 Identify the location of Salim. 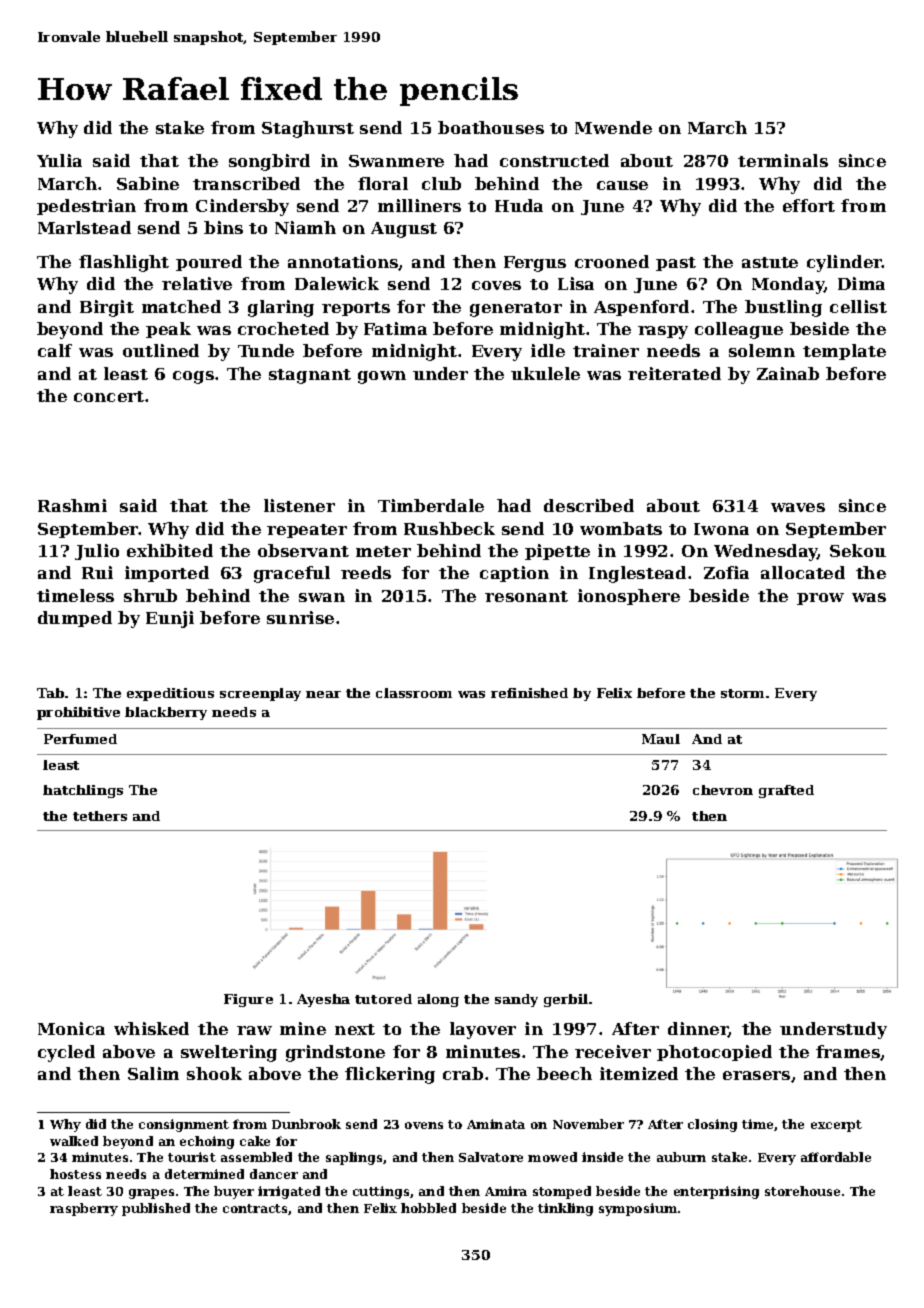
(153, 1073).
